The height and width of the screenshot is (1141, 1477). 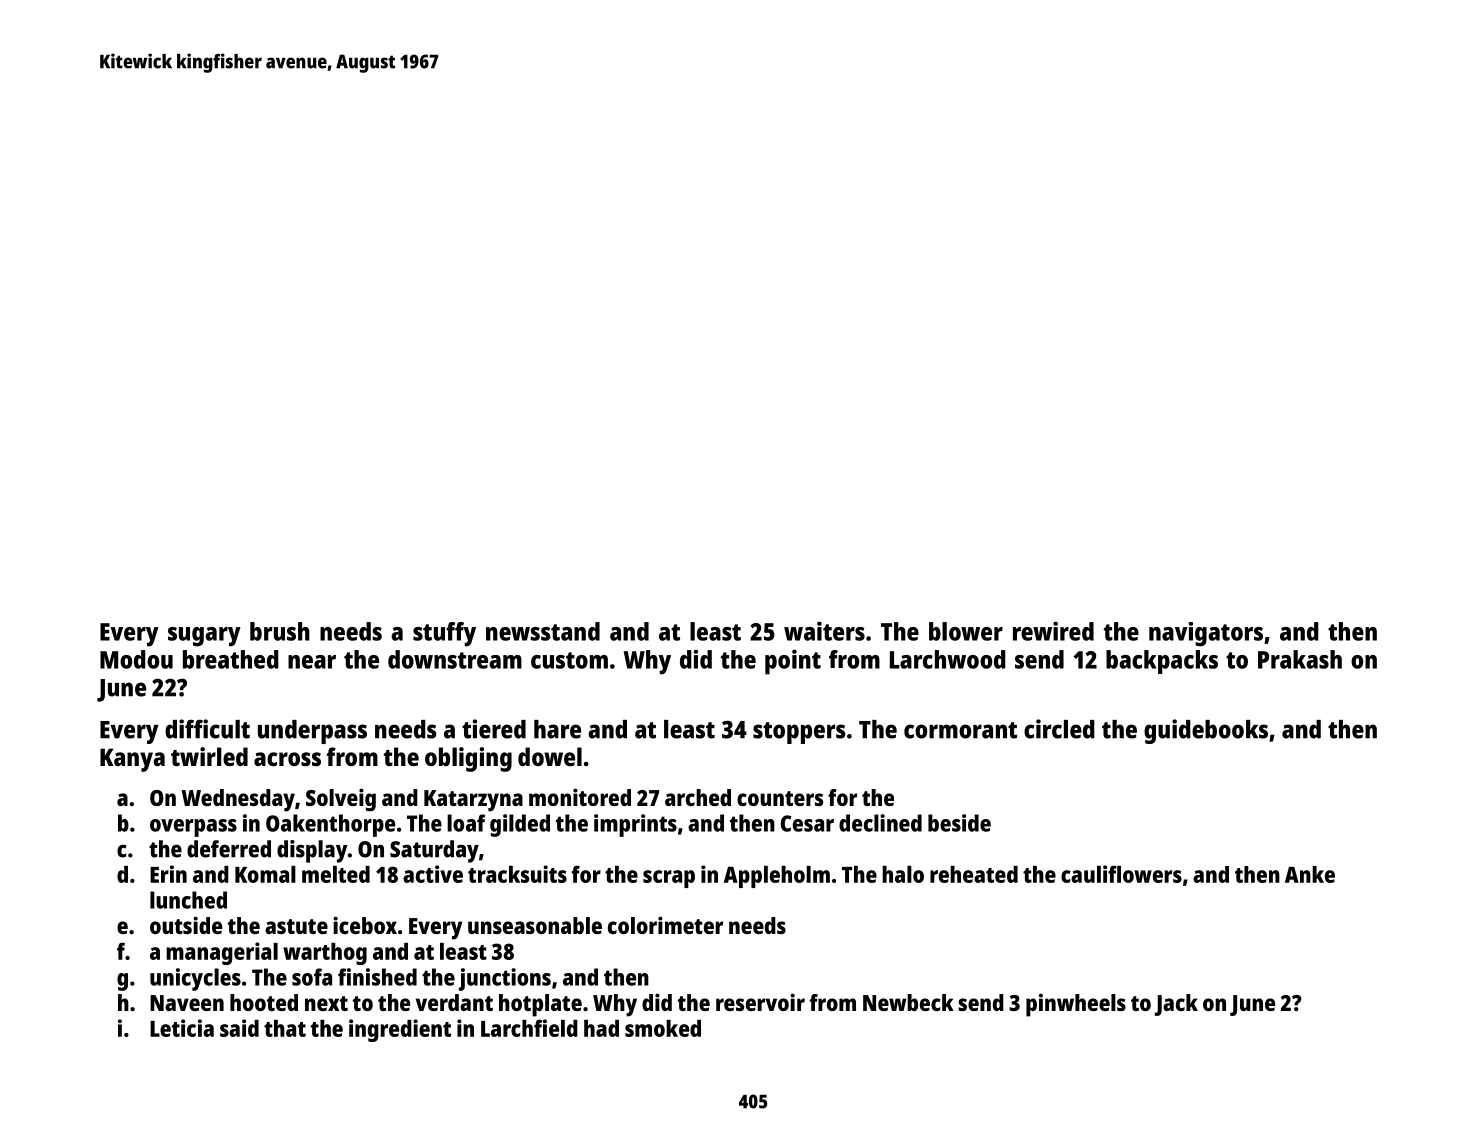 I want to click on managerial, so click(x=222, y=953).
